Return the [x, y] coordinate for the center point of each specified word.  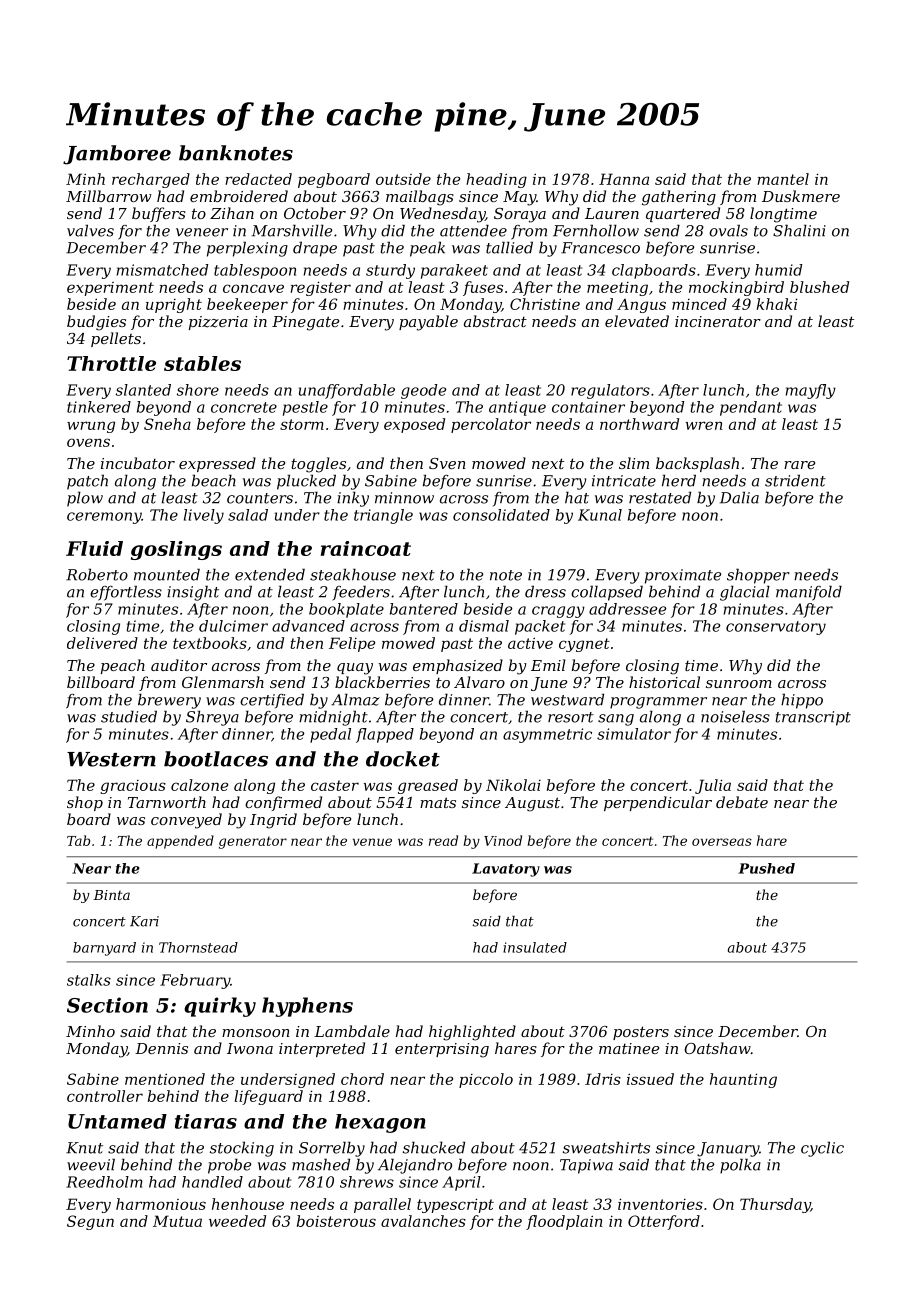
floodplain [564, 1222]
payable [428, 323]
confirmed [283, 803]
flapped [385, 735]
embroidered [239, 196]
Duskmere [801, 196]
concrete [244, 407]
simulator [634, 734]
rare [799, 465]
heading [496, 180]
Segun [90, 1222]
